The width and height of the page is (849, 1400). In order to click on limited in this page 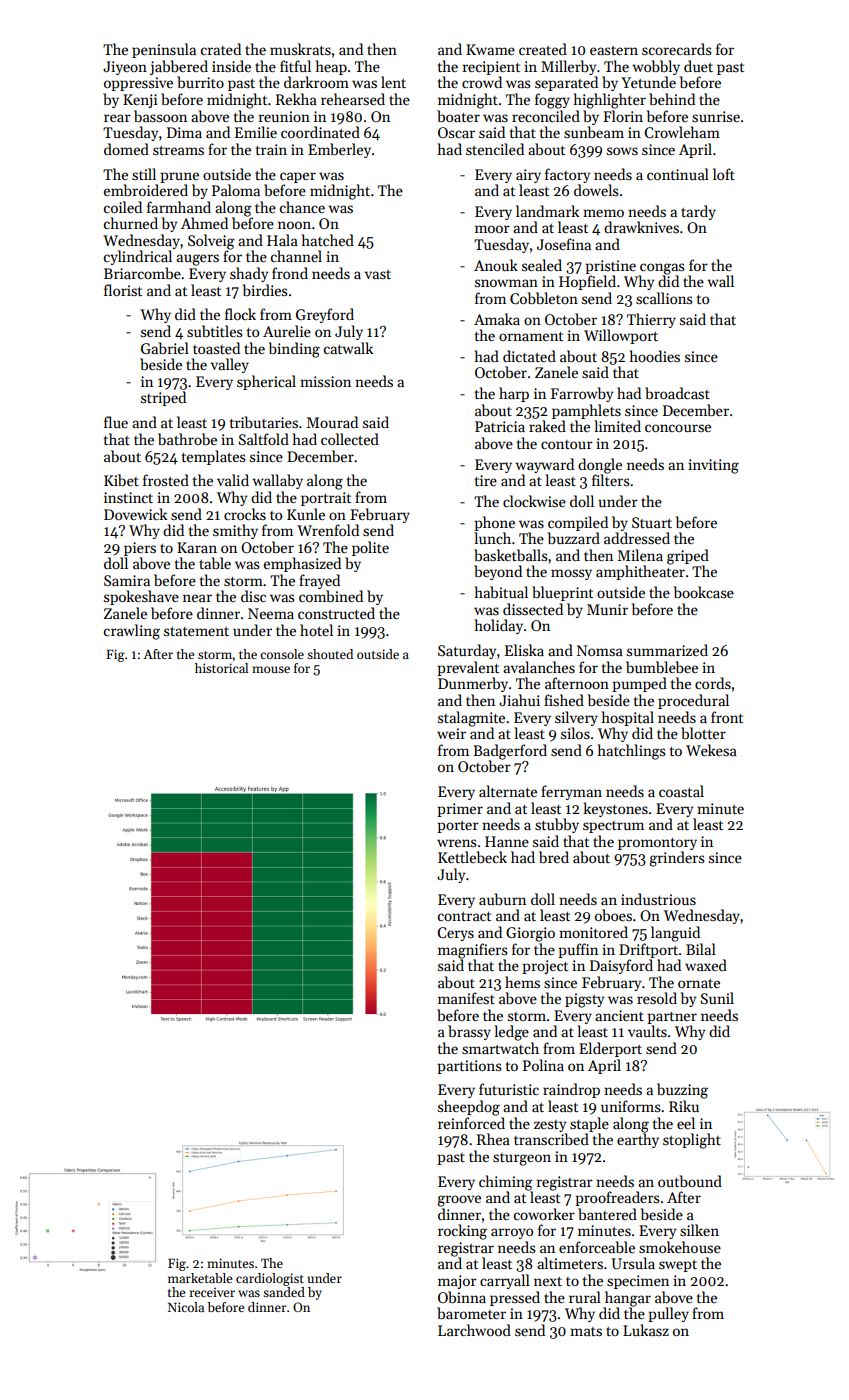, I will do `click(617, 426)`.
